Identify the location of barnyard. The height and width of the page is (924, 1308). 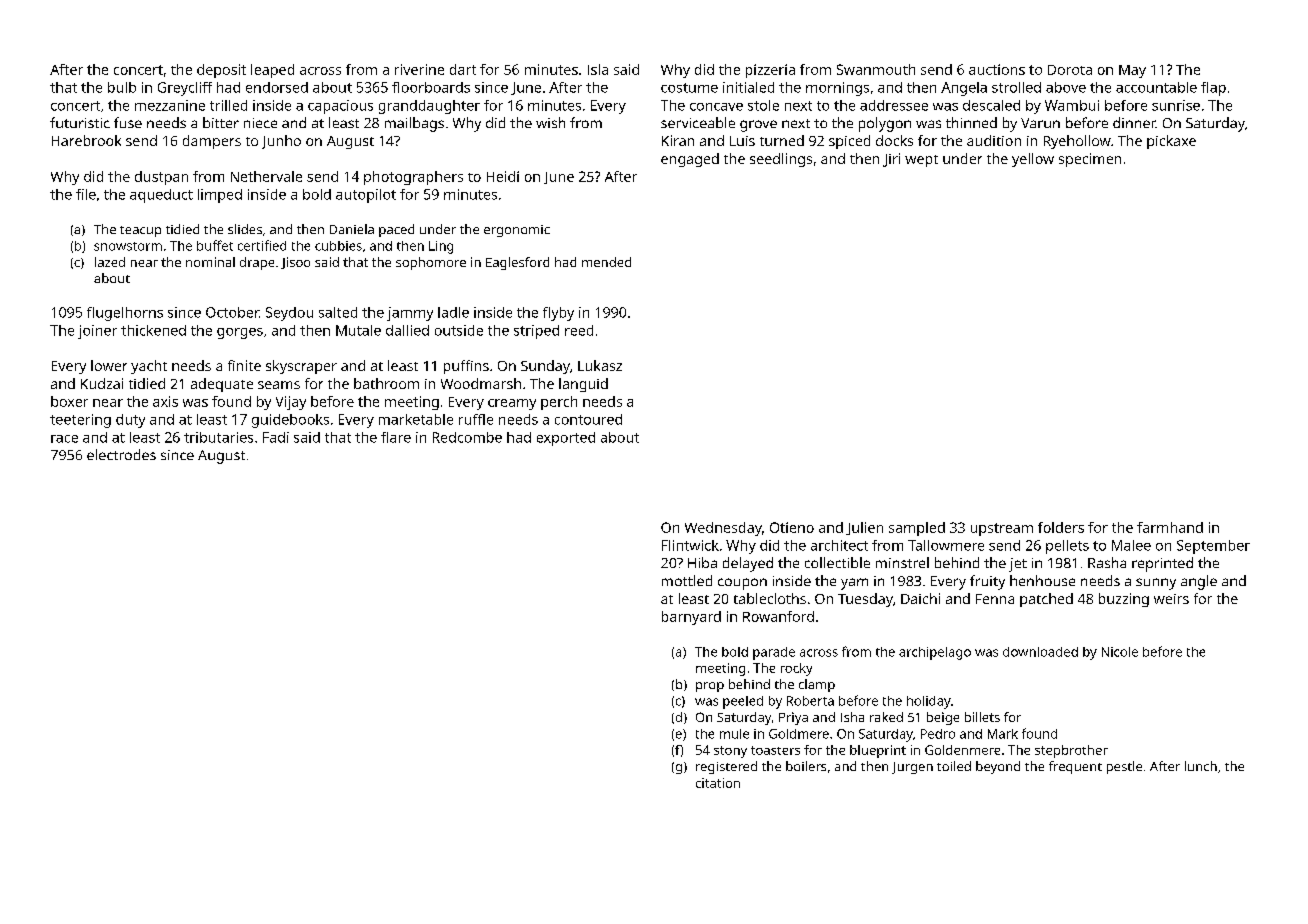
(691, 618).
